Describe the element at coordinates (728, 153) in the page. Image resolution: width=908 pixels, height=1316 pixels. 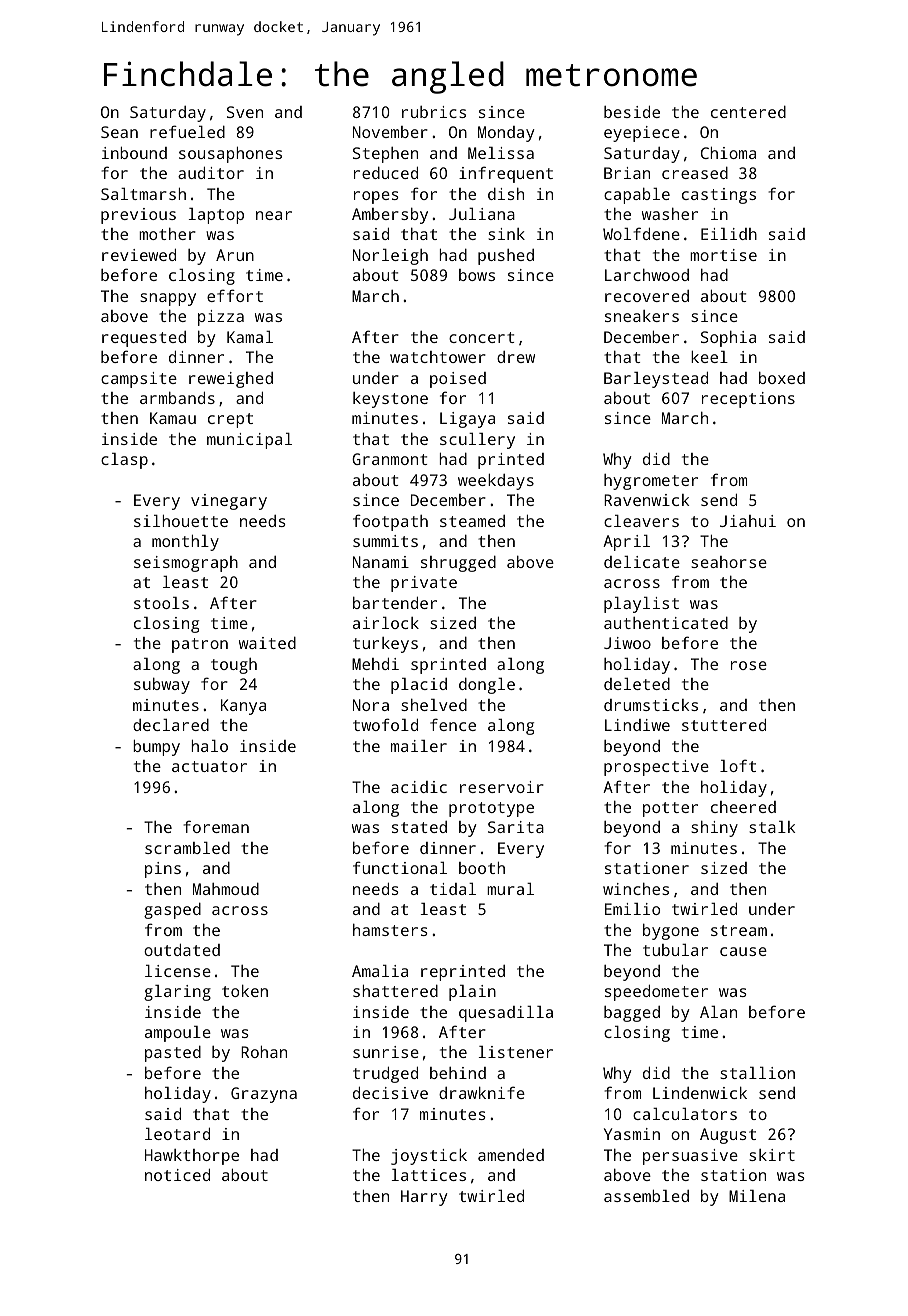
I see `Chioma` at that location.
